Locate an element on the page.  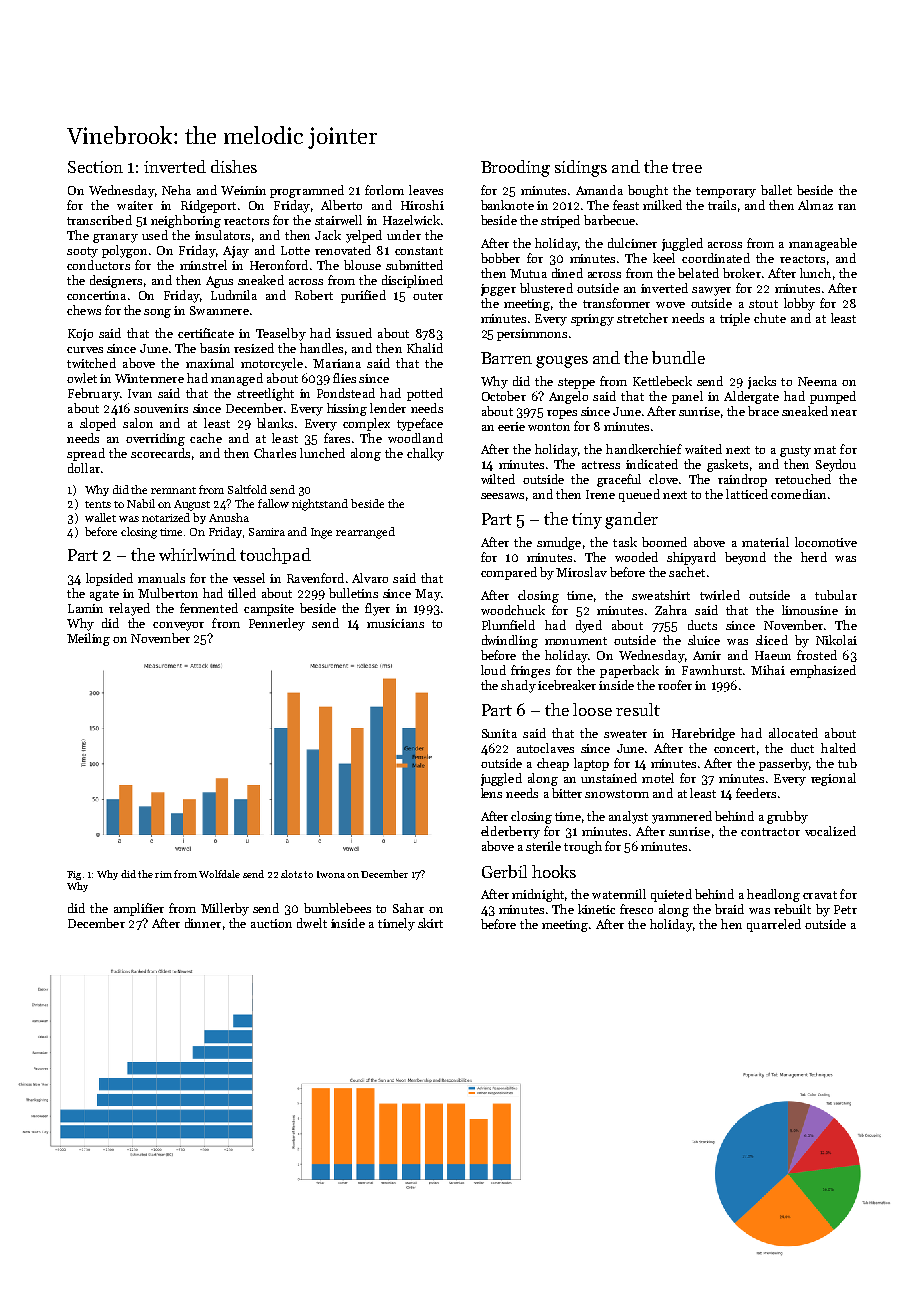
lobby is located at coordinates (799, 304).
